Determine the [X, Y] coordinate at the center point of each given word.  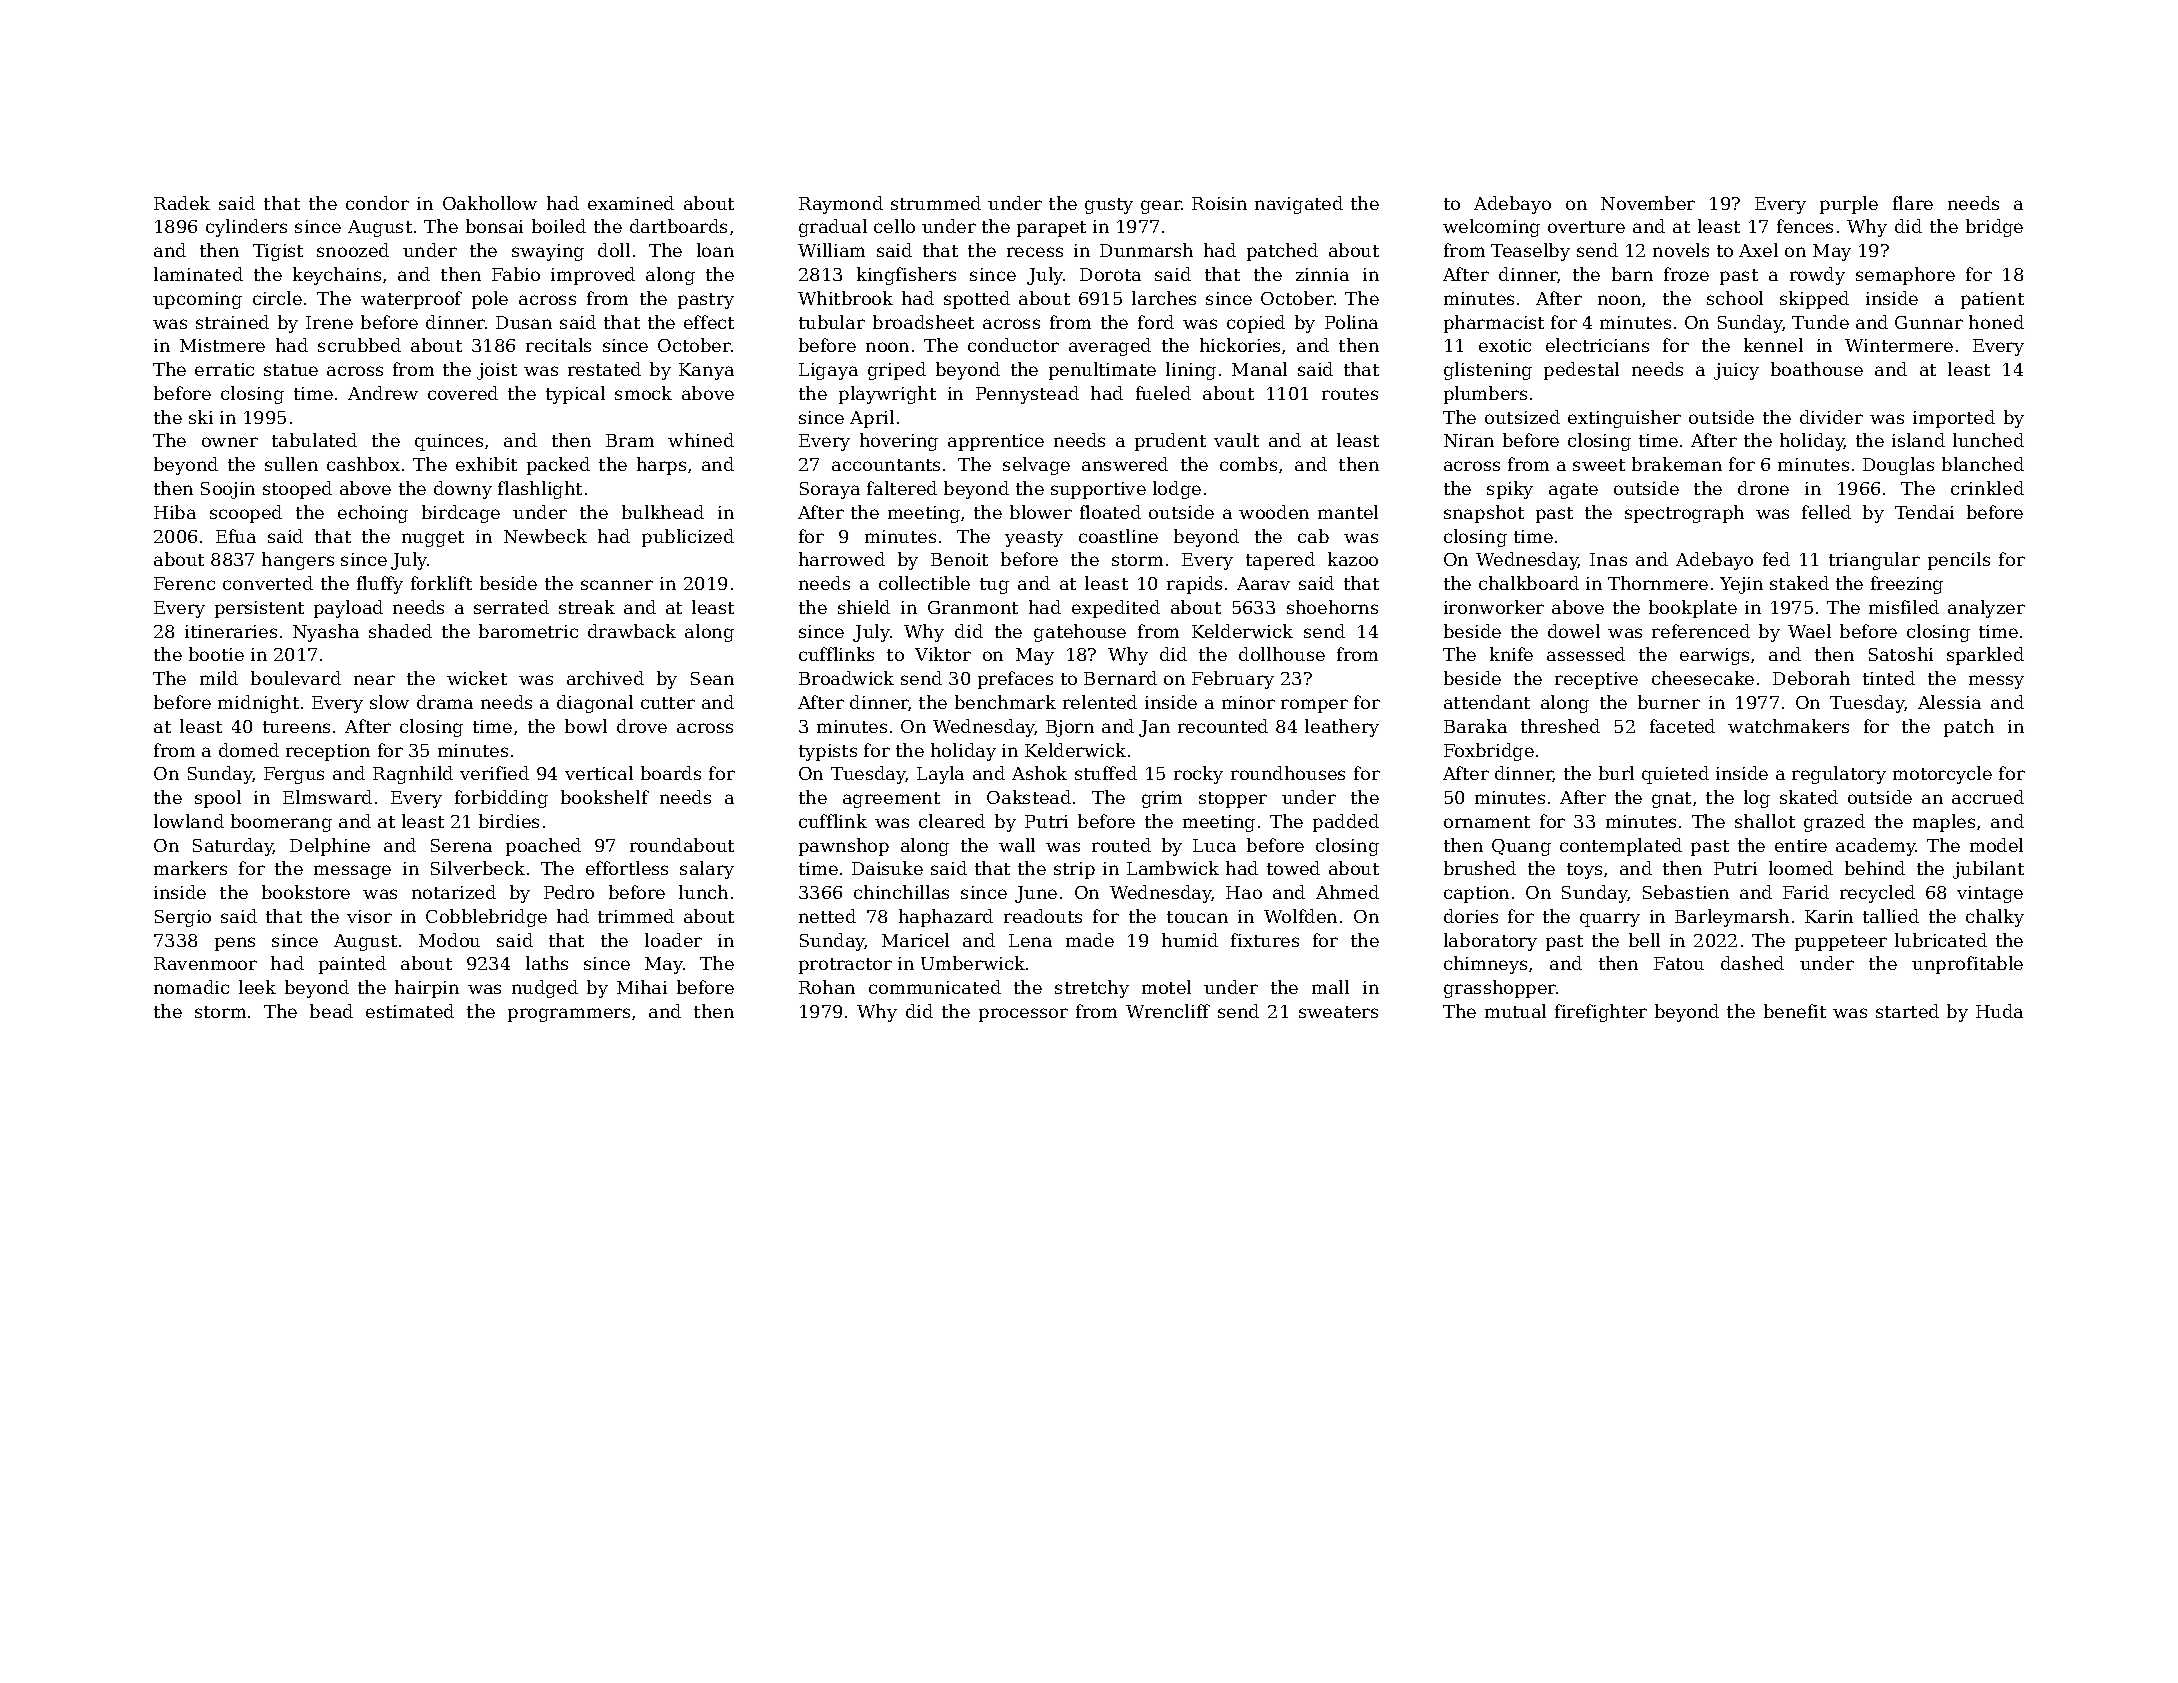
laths [547, 963]
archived [605, 678]
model [1996, 845]
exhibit [486, 464]
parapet [1051, 229]
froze [1686, 274]
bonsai [494, 226]
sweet [1599, 465]
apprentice [996, 442]
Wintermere [1899, 345]
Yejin [1741, 585]
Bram [630, 440]
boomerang [281, 823]
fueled [1163, 393]
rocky [1198, 775]
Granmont [973, 607]
